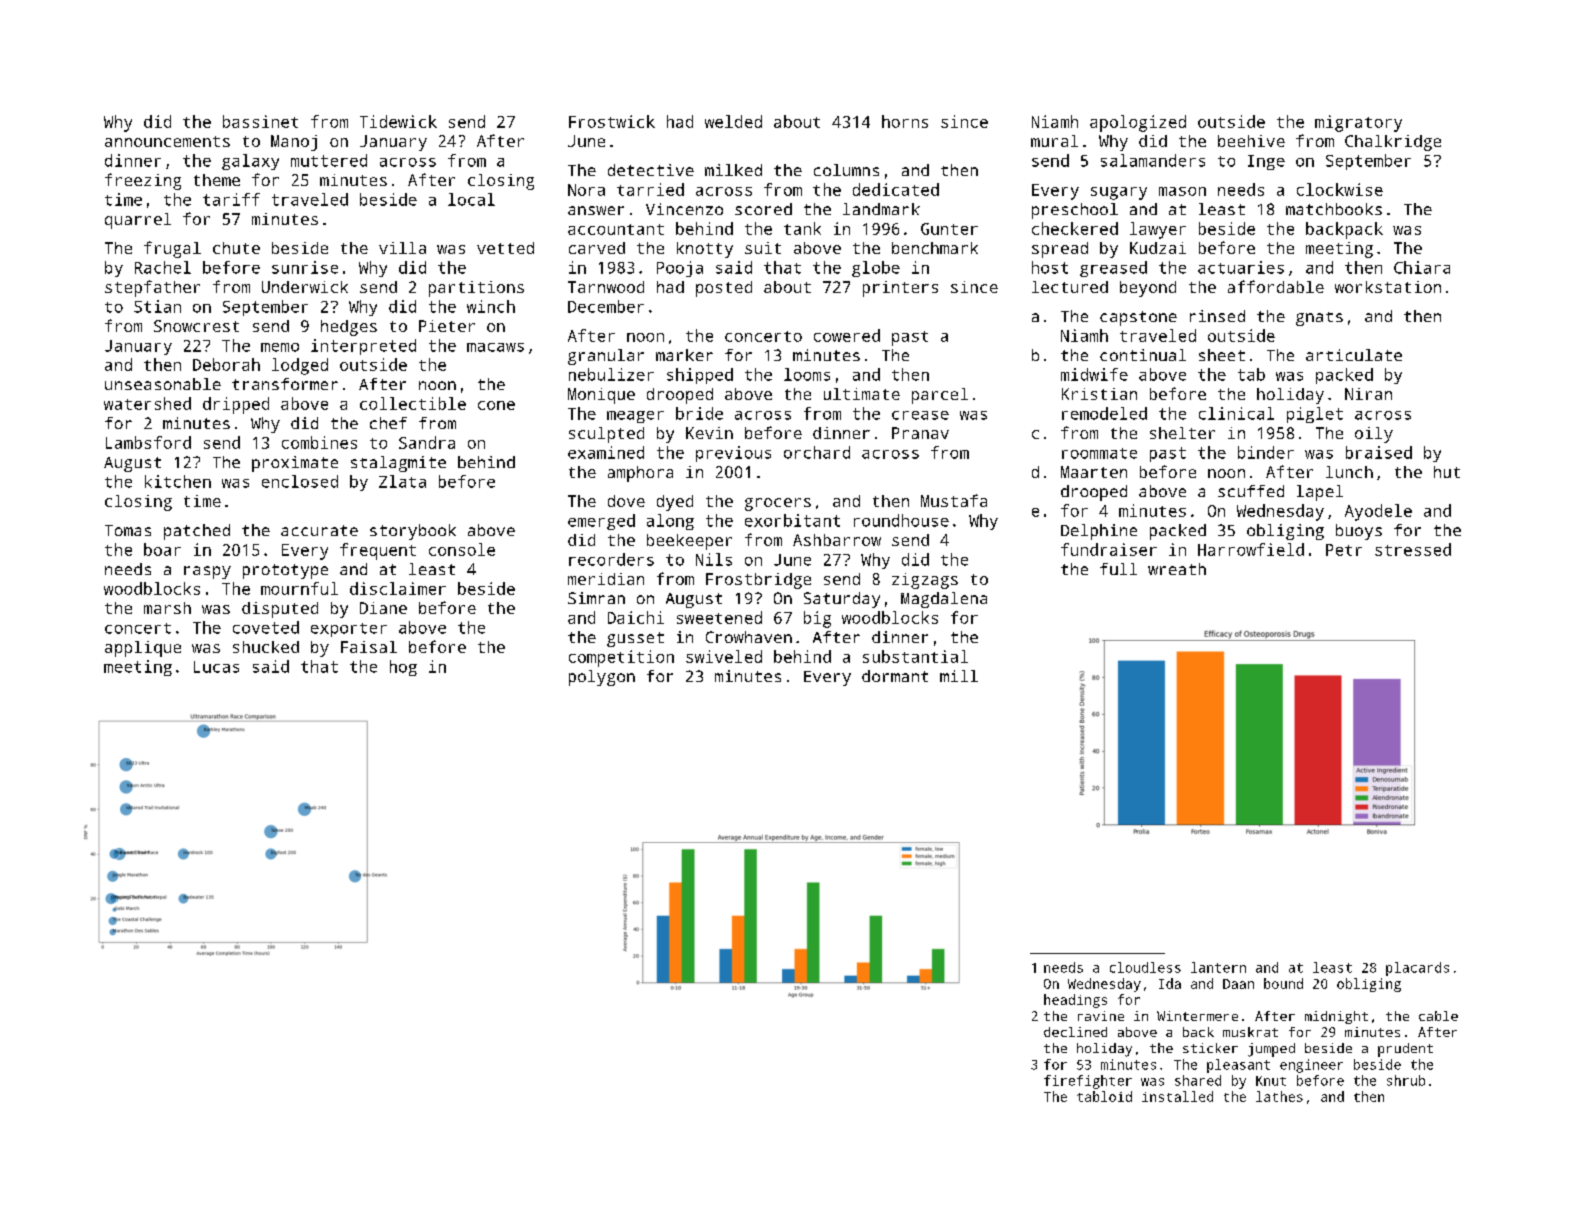 The height and width of the document is (1213, 1569). I want to click on substantial, so click(915, 656).
